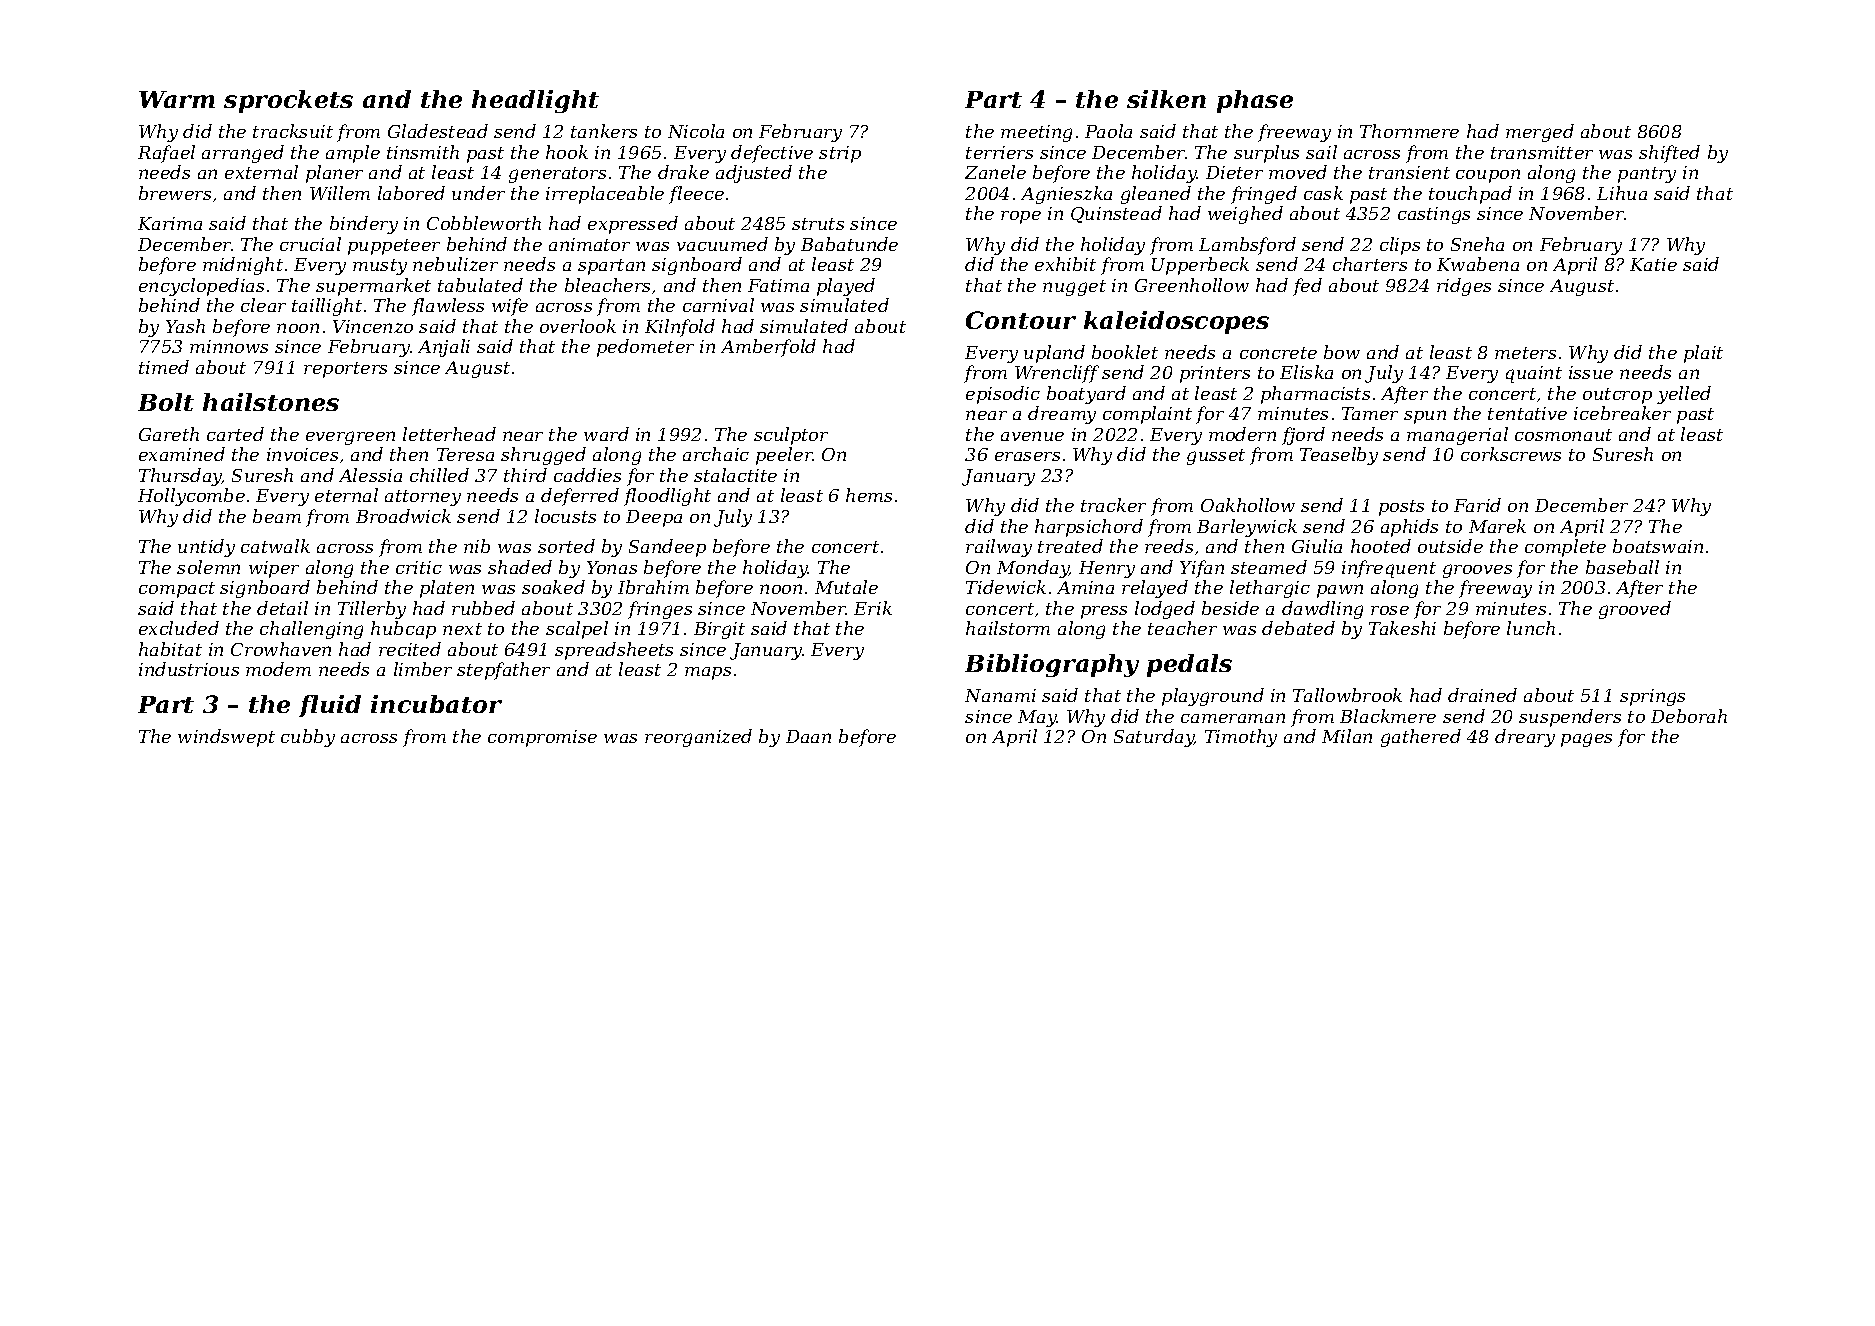  I want to click on aphids, so click(1409, 528).
